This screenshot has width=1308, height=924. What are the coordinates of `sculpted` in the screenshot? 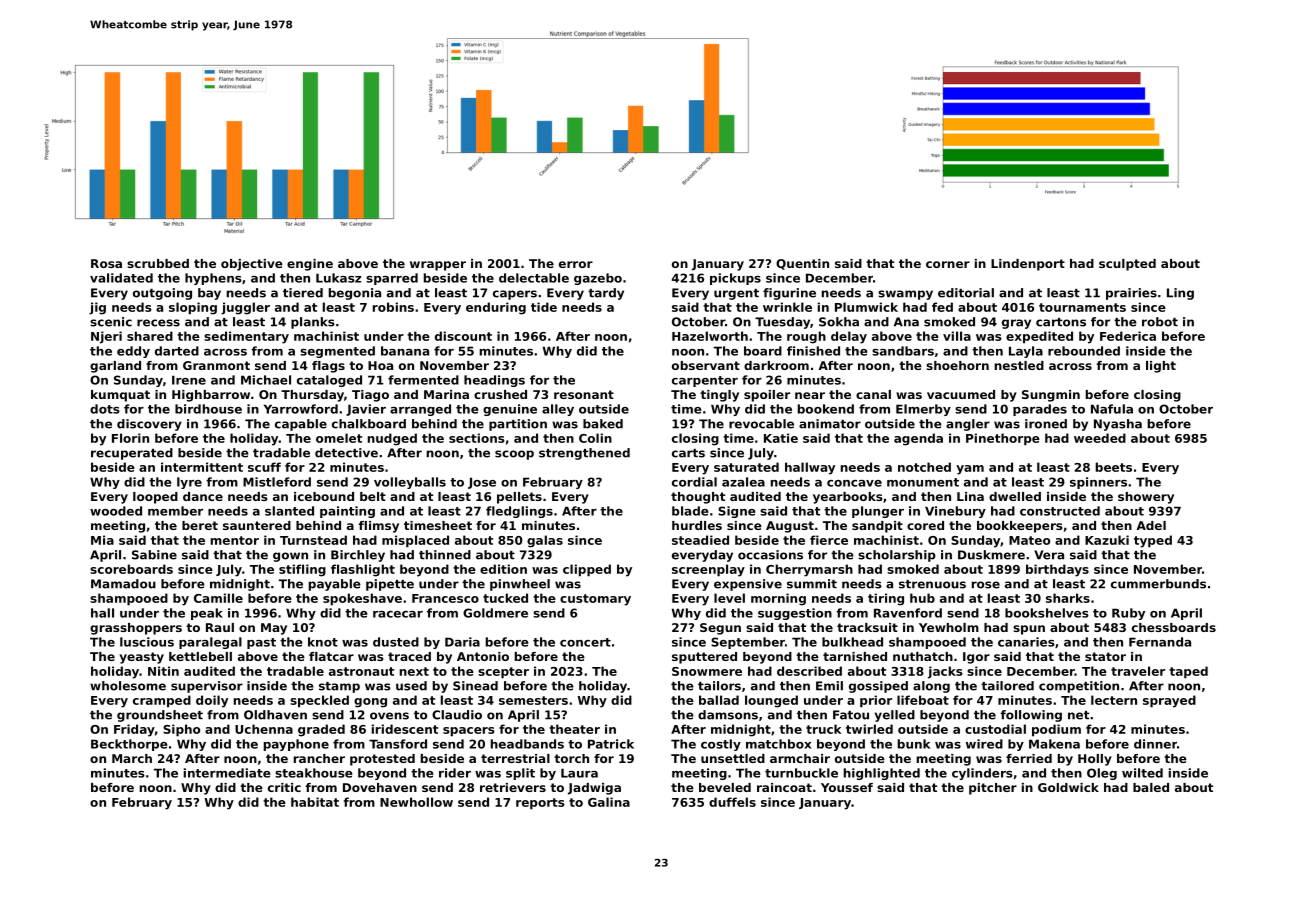 It's located at (1127, 265).
